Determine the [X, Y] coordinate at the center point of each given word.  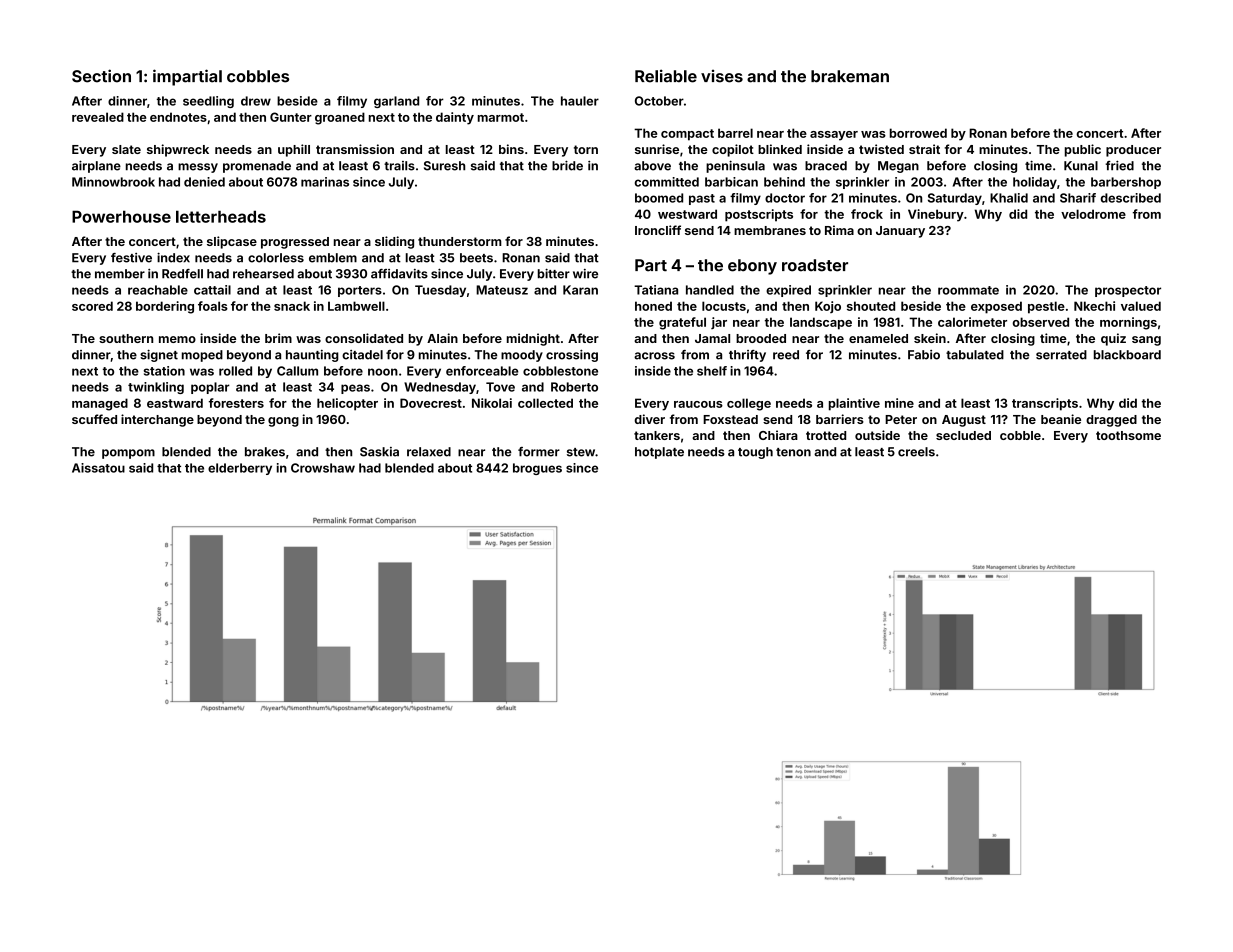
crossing [572, 355]
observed [1040, 322]
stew [581, 452]
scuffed [94, 419]
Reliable [666, 76]
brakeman [850, 76]
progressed [295, 243]
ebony [752, 267]
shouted [871, 306]
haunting [312, 356]
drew [256, 101]
